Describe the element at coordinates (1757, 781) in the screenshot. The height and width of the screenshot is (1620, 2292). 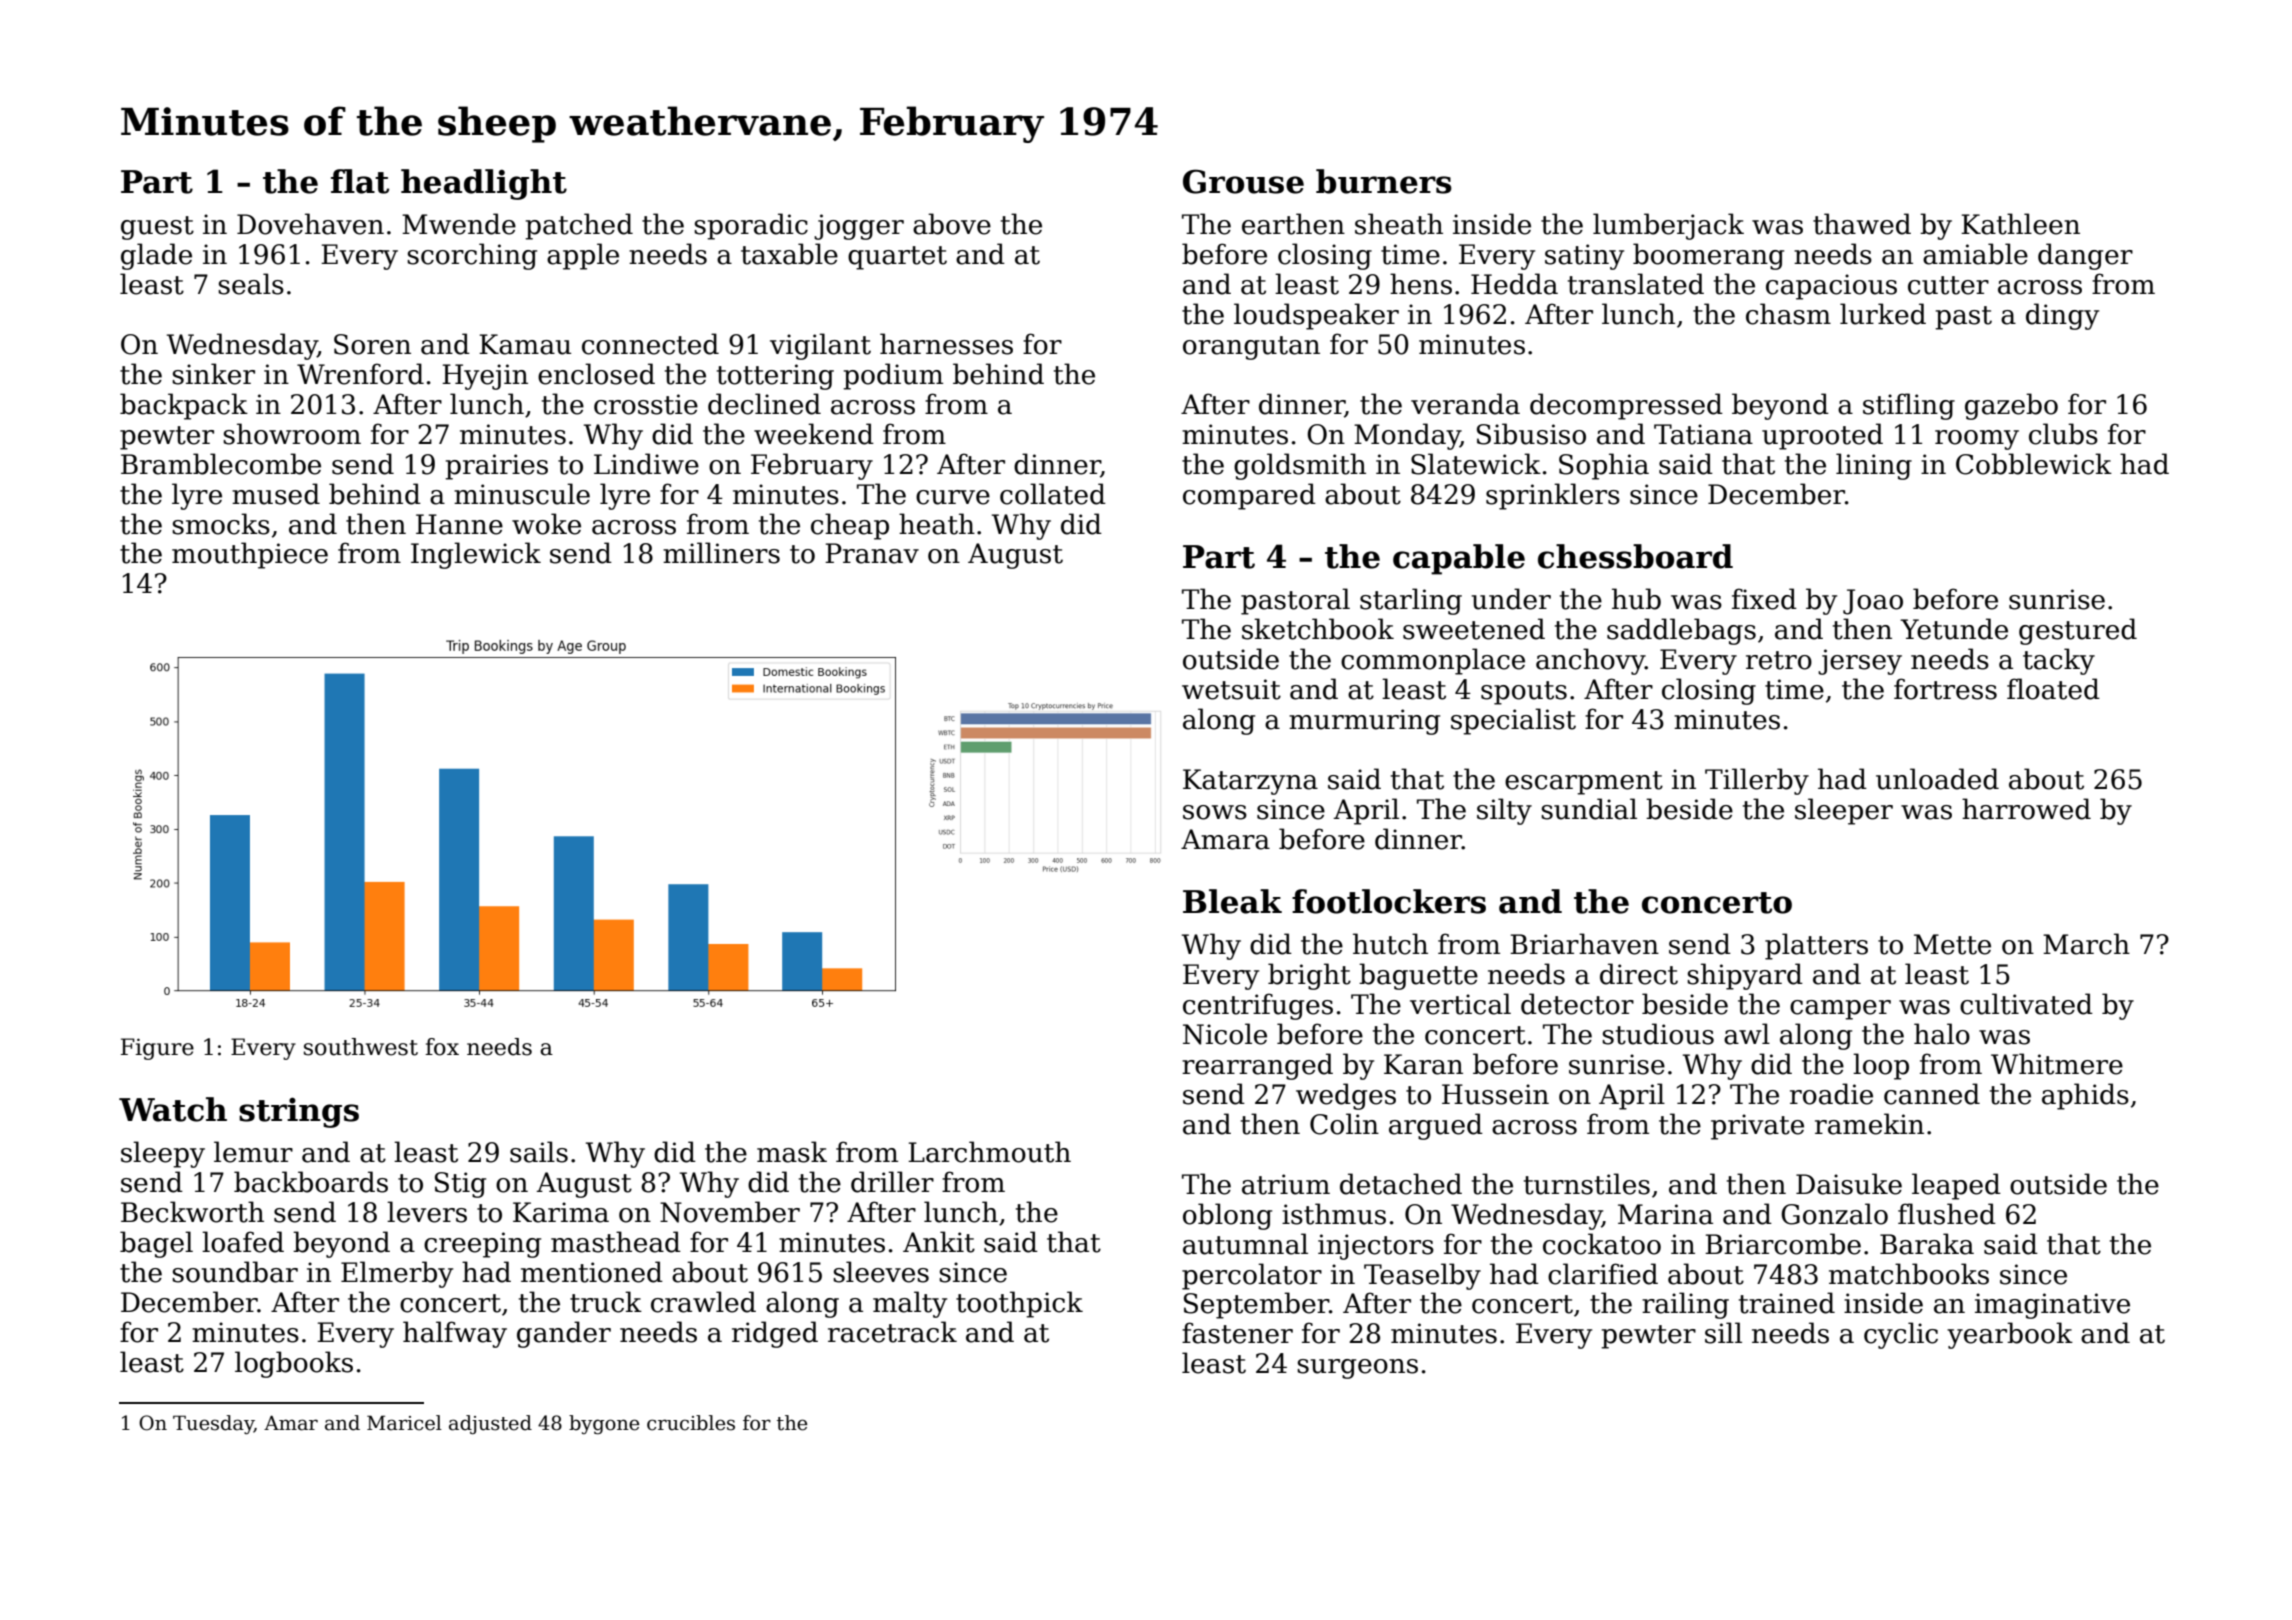
I see `Tillerby` at that location.
